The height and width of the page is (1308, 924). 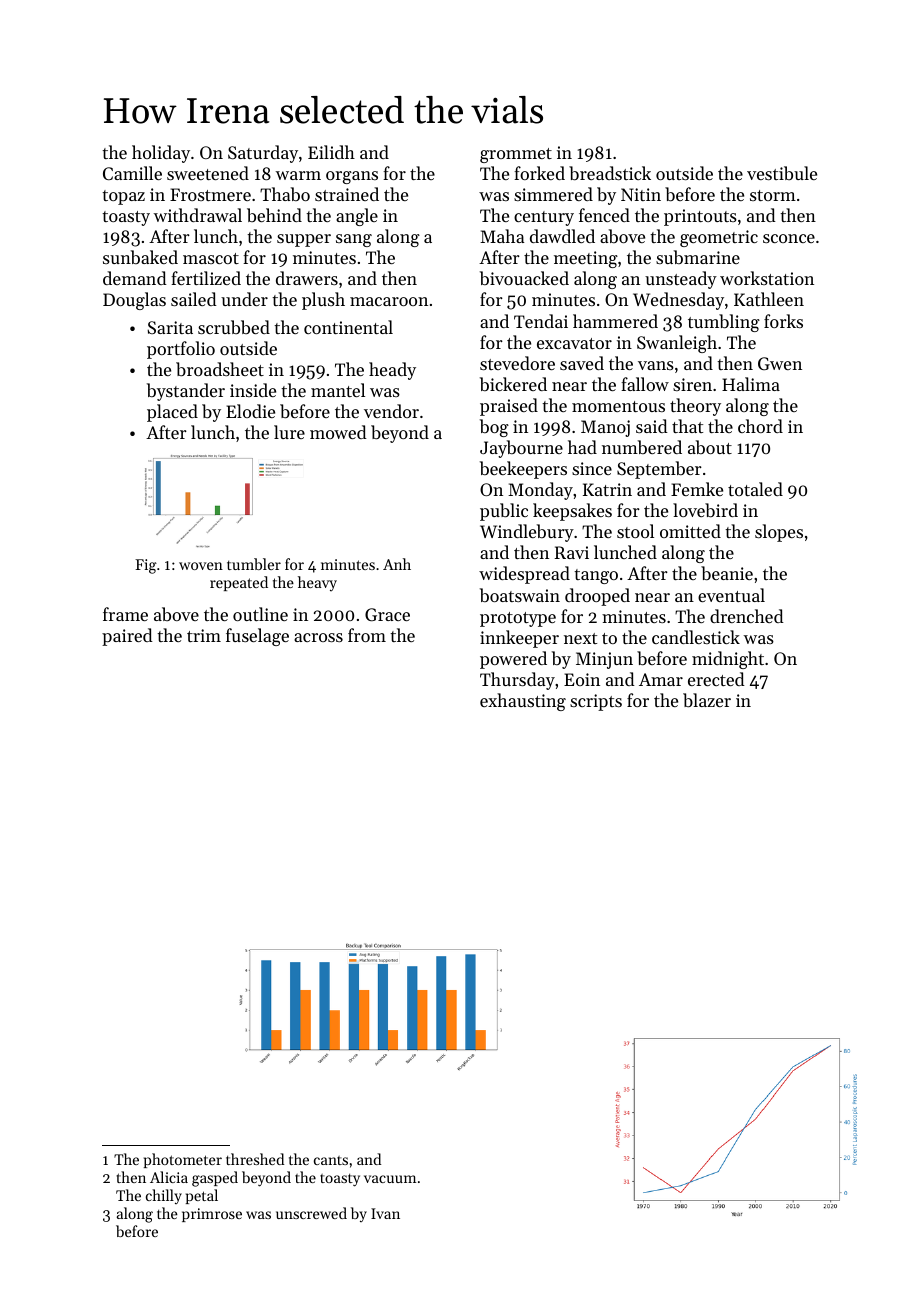 What do you see at coordinates (127, 637) in the page?
I see `paired` at bounding box center [127, 637].
